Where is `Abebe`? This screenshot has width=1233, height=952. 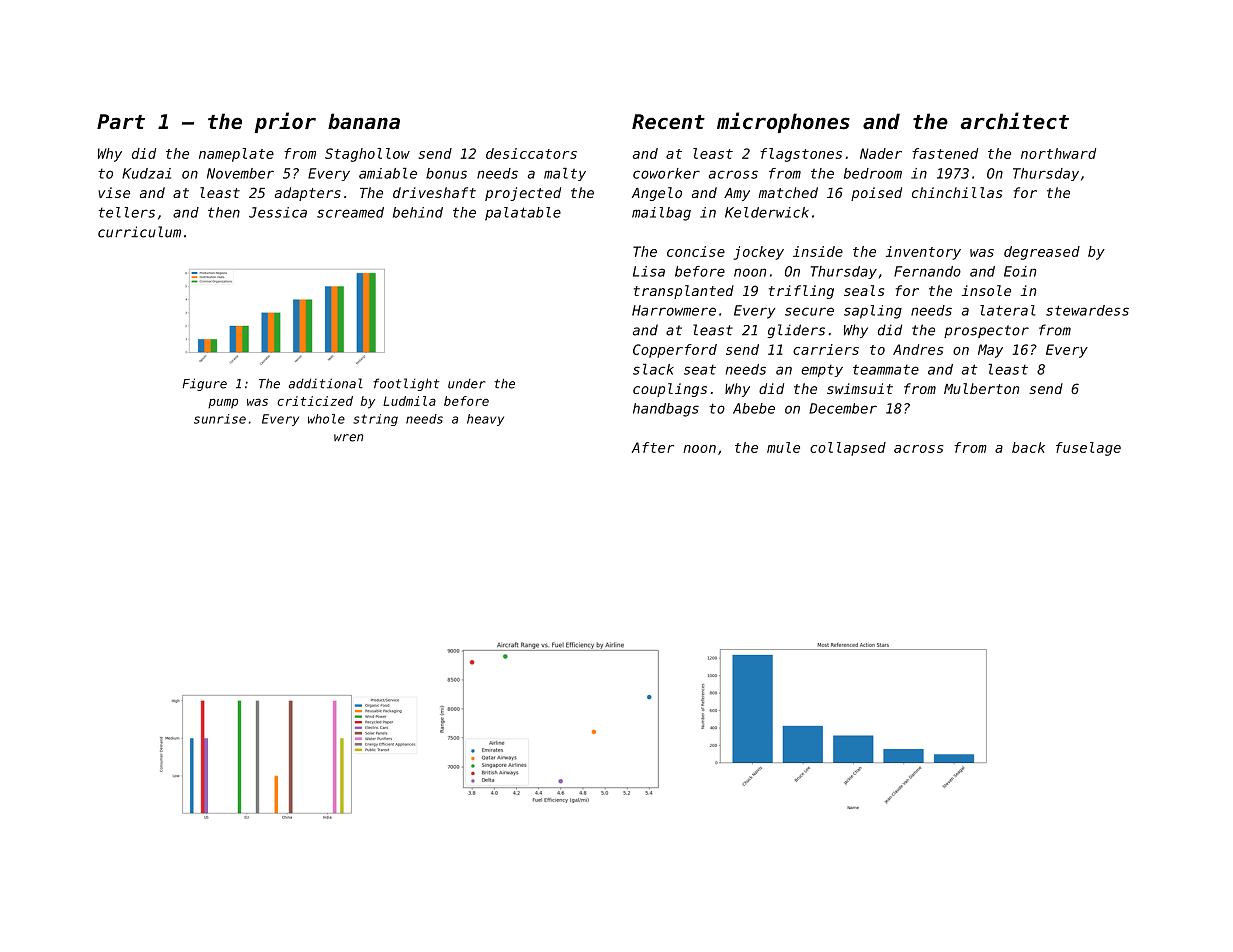 Abebe is located at coordinates (754, 408).
